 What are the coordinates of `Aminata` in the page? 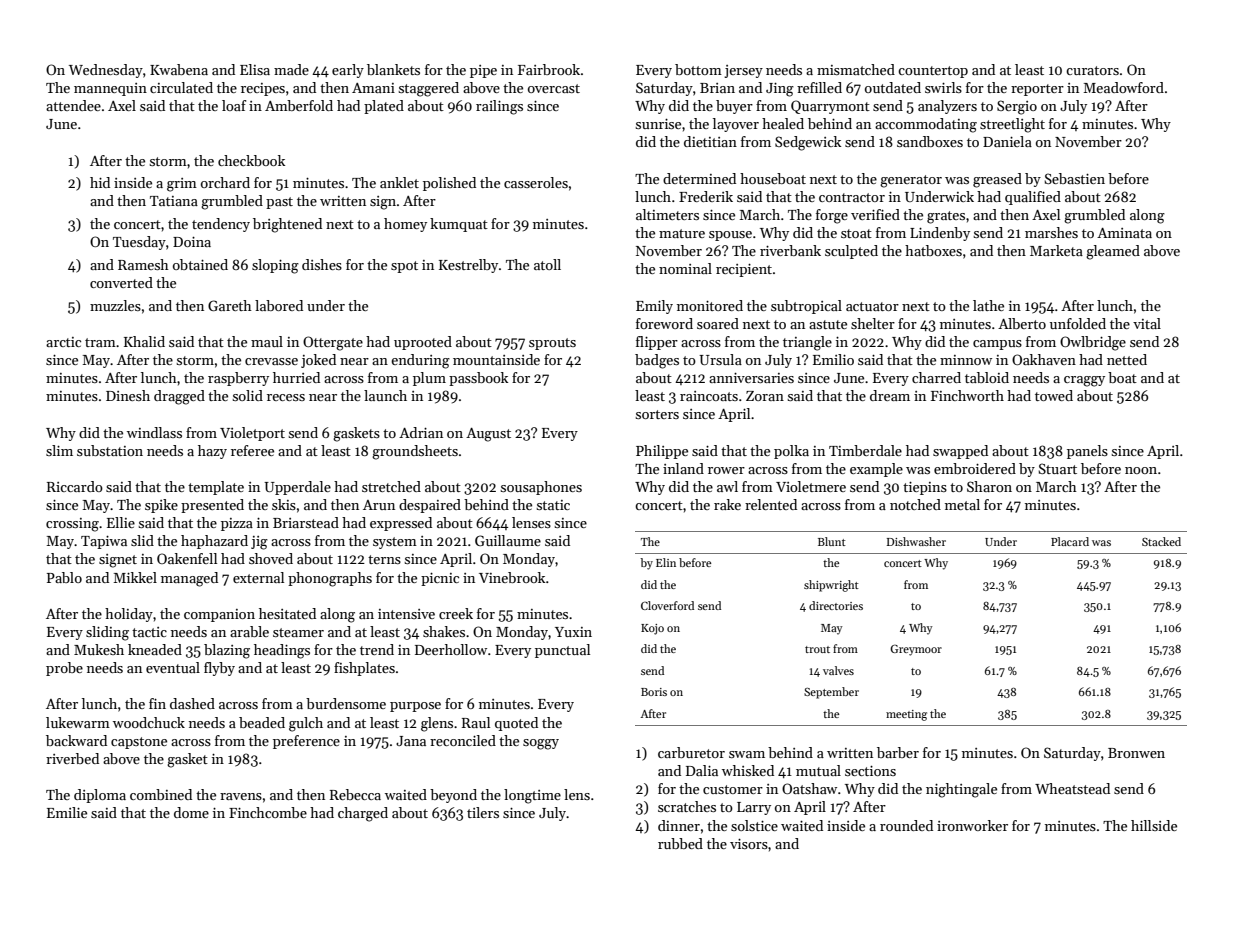 It's located at (1124, 233).
